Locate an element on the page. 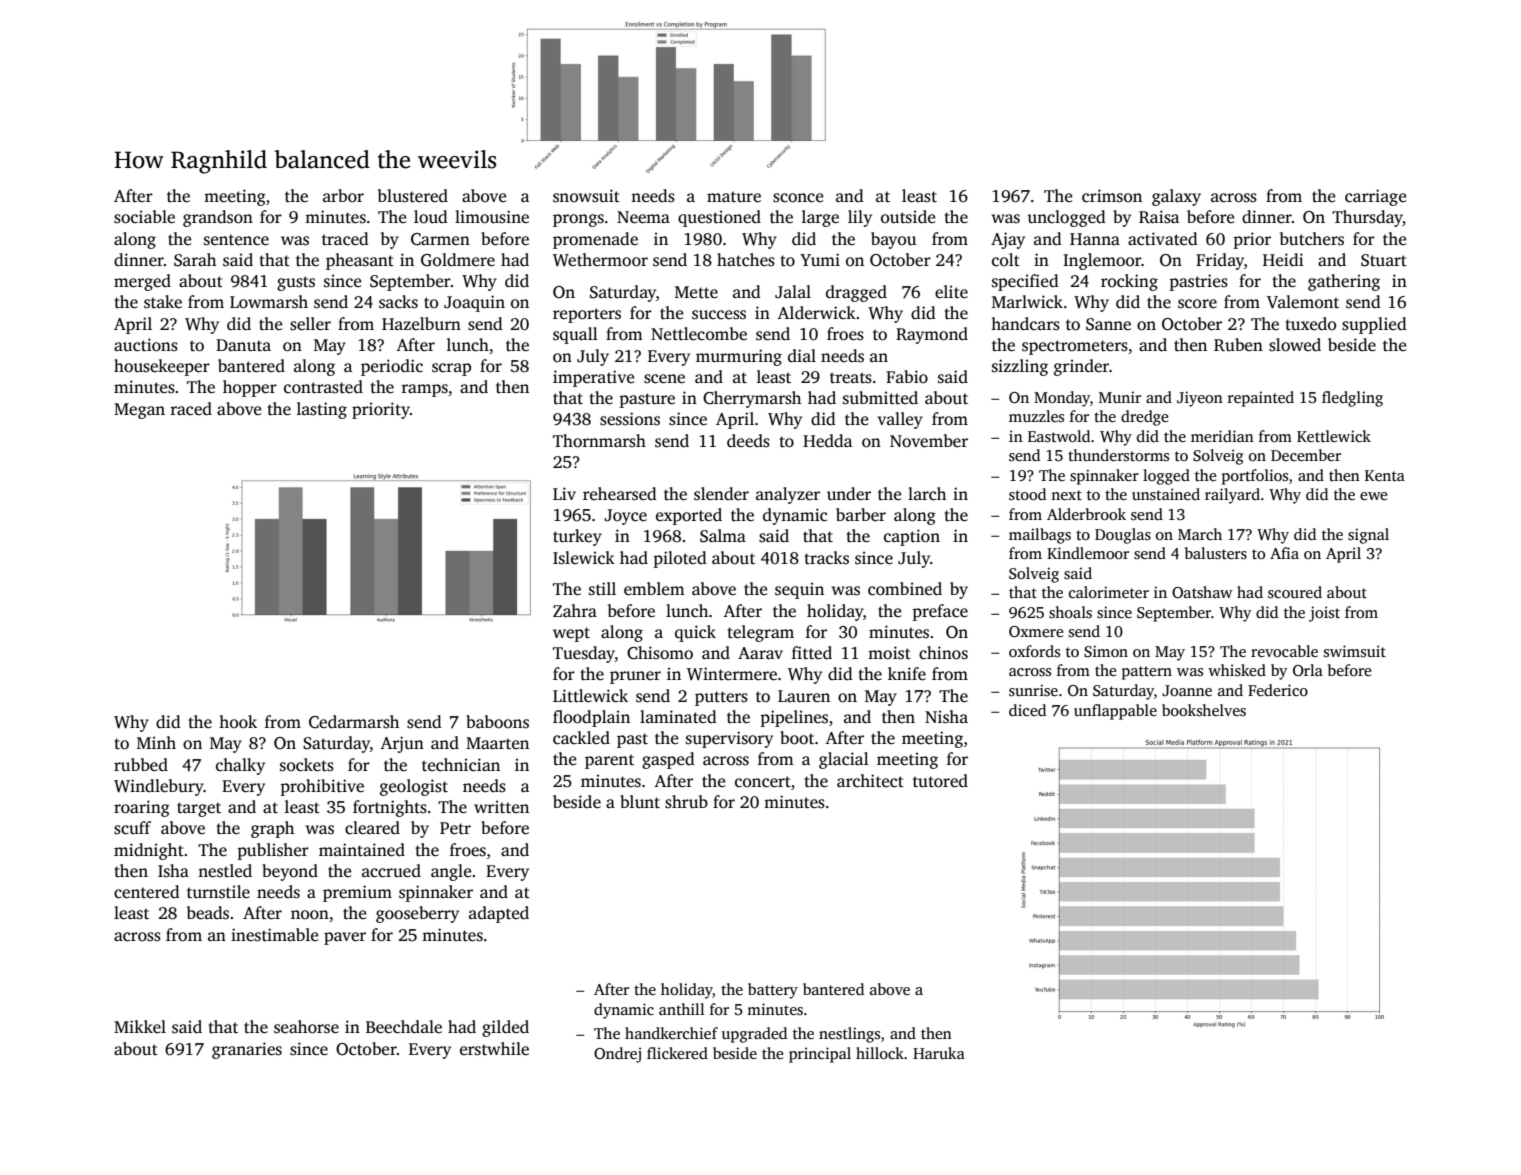 The width and height of the document is (1521, 1175). bookshelves is located at coordinates (1204, 710).
